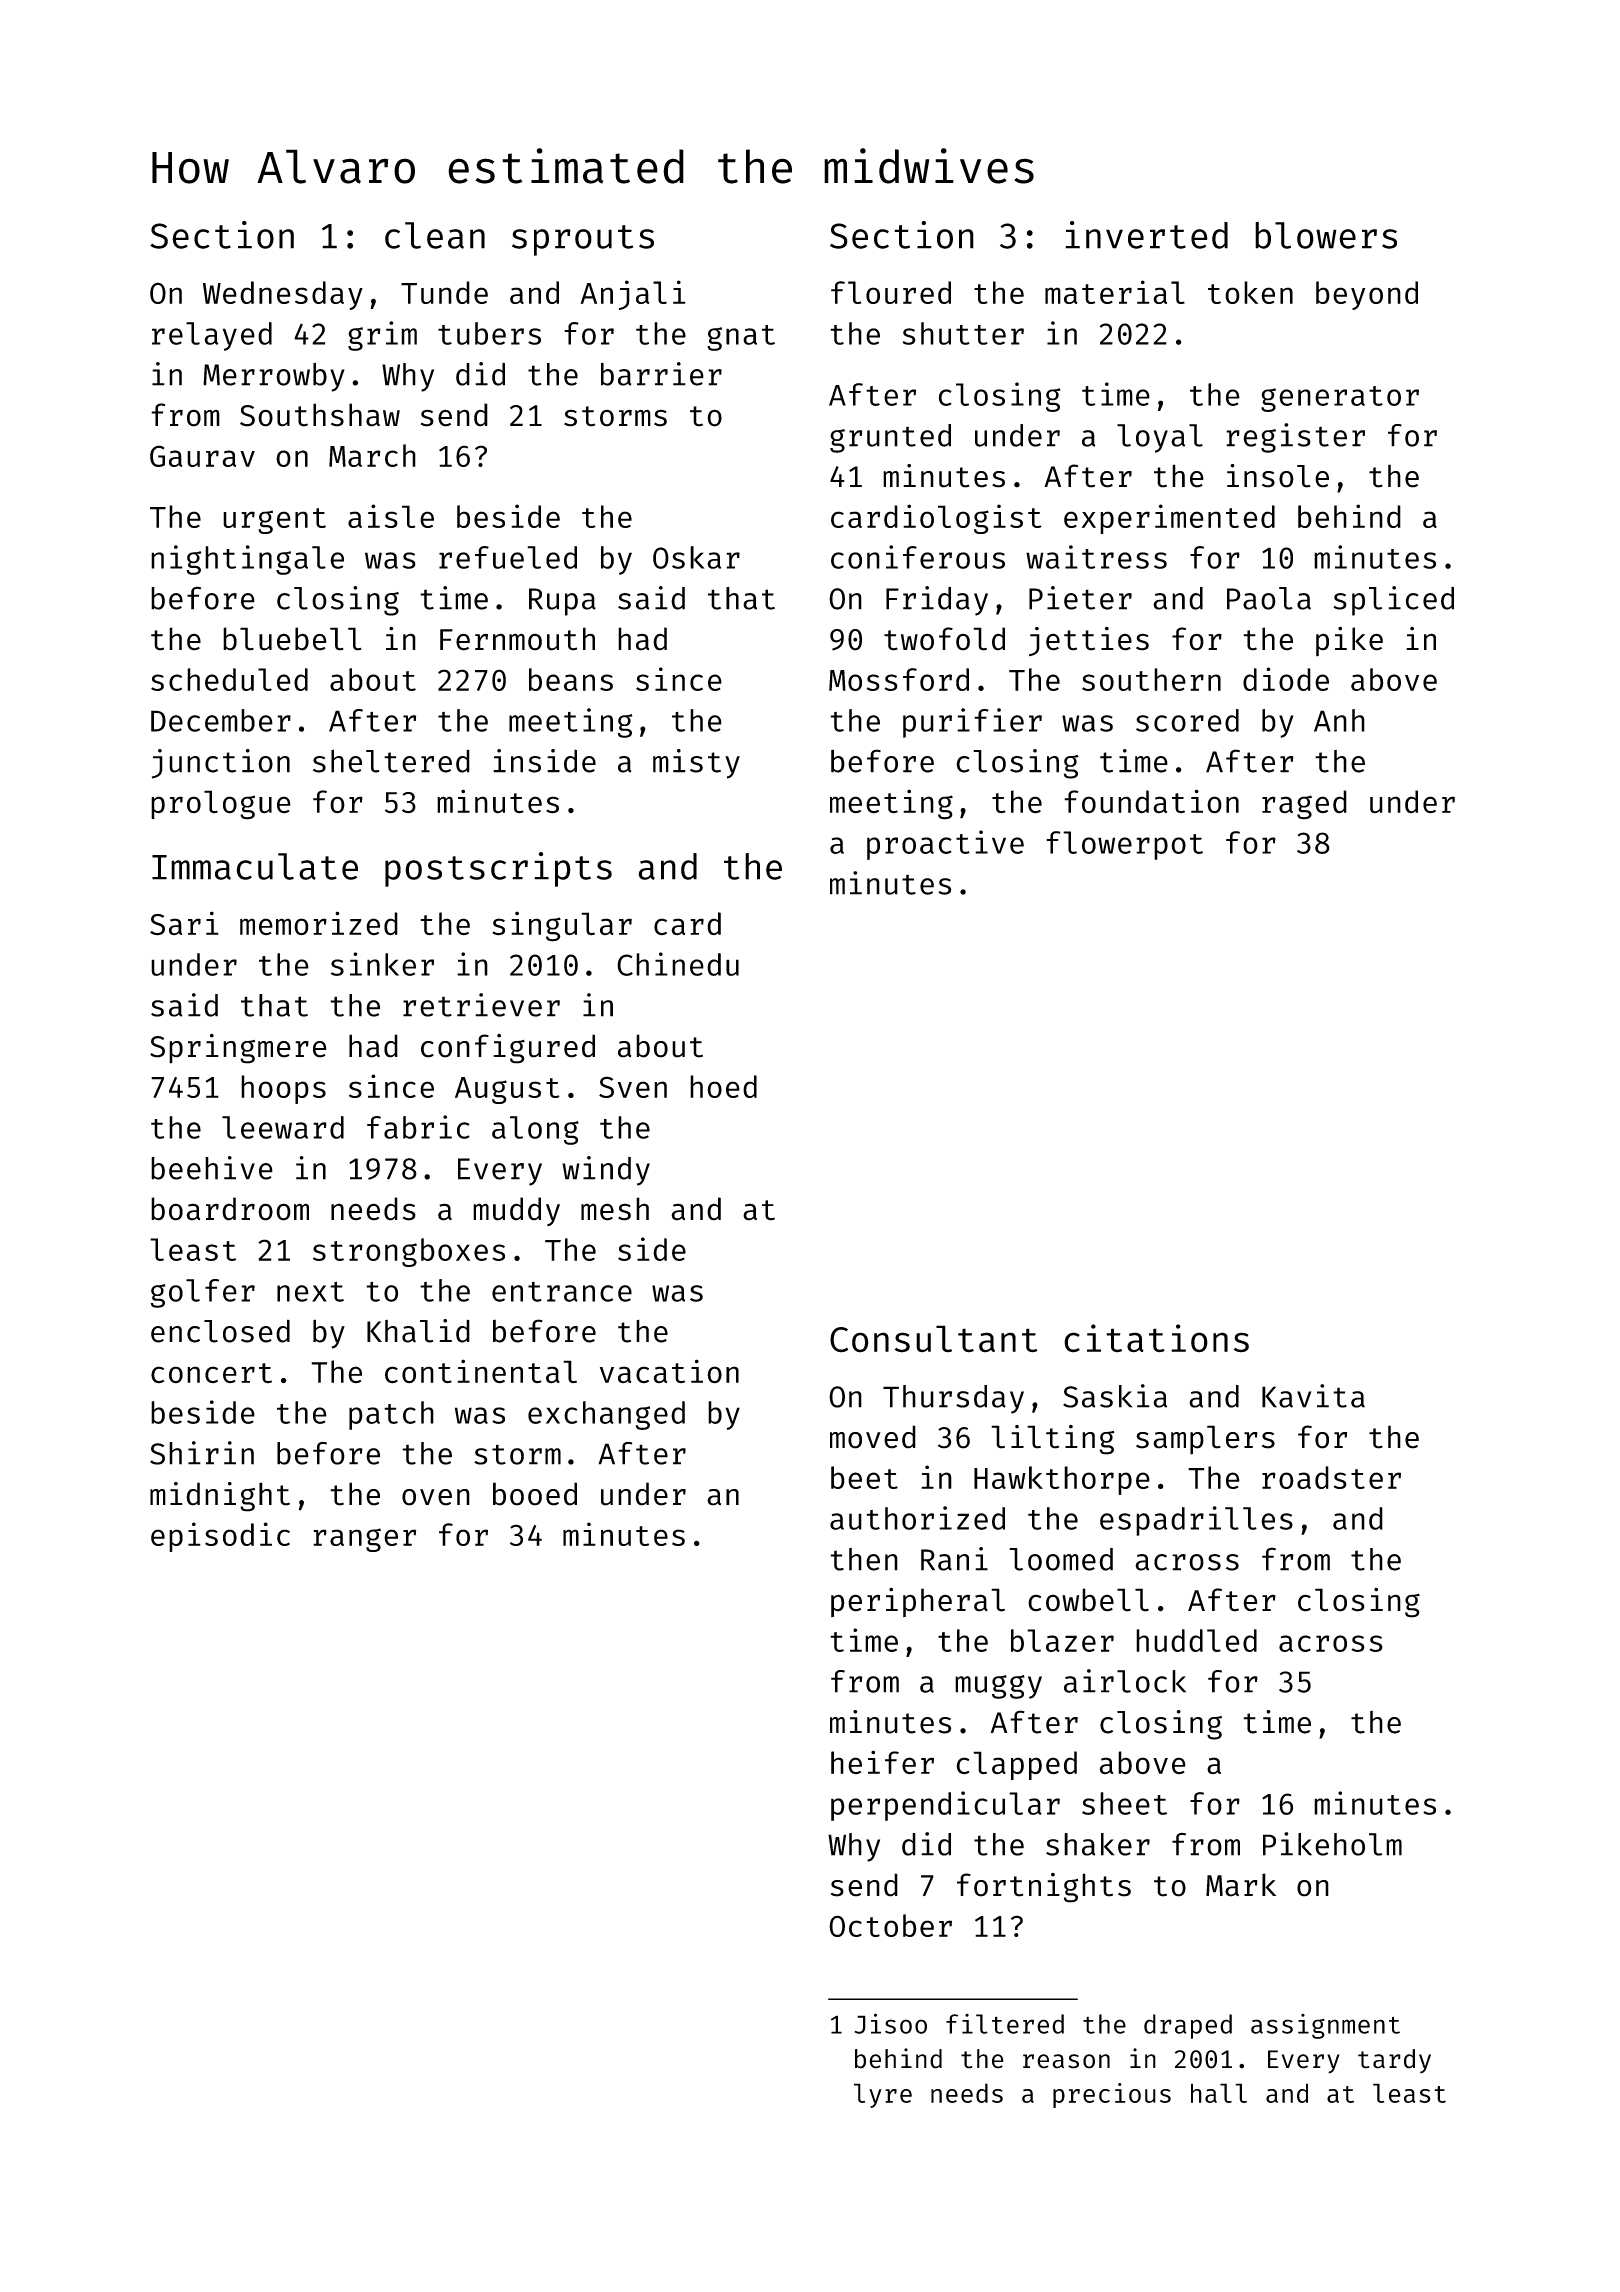 The width and height of the screenshot is (1620, 2292). I want to click on moved, so click(873, 1437).
